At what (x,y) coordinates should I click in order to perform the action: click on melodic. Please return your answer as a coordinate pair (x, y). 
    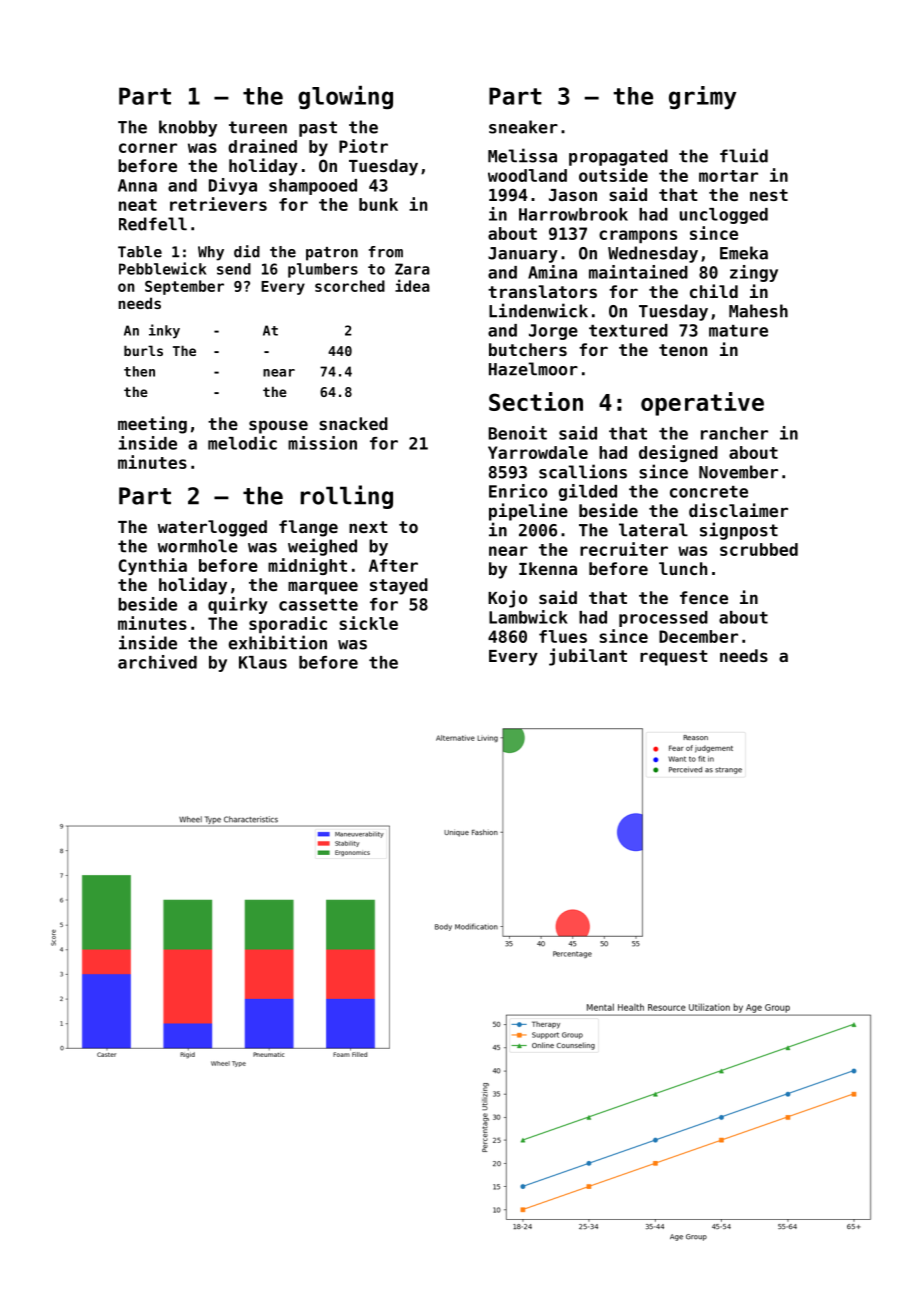
    Looking at the image, I should click on (242, 443).
